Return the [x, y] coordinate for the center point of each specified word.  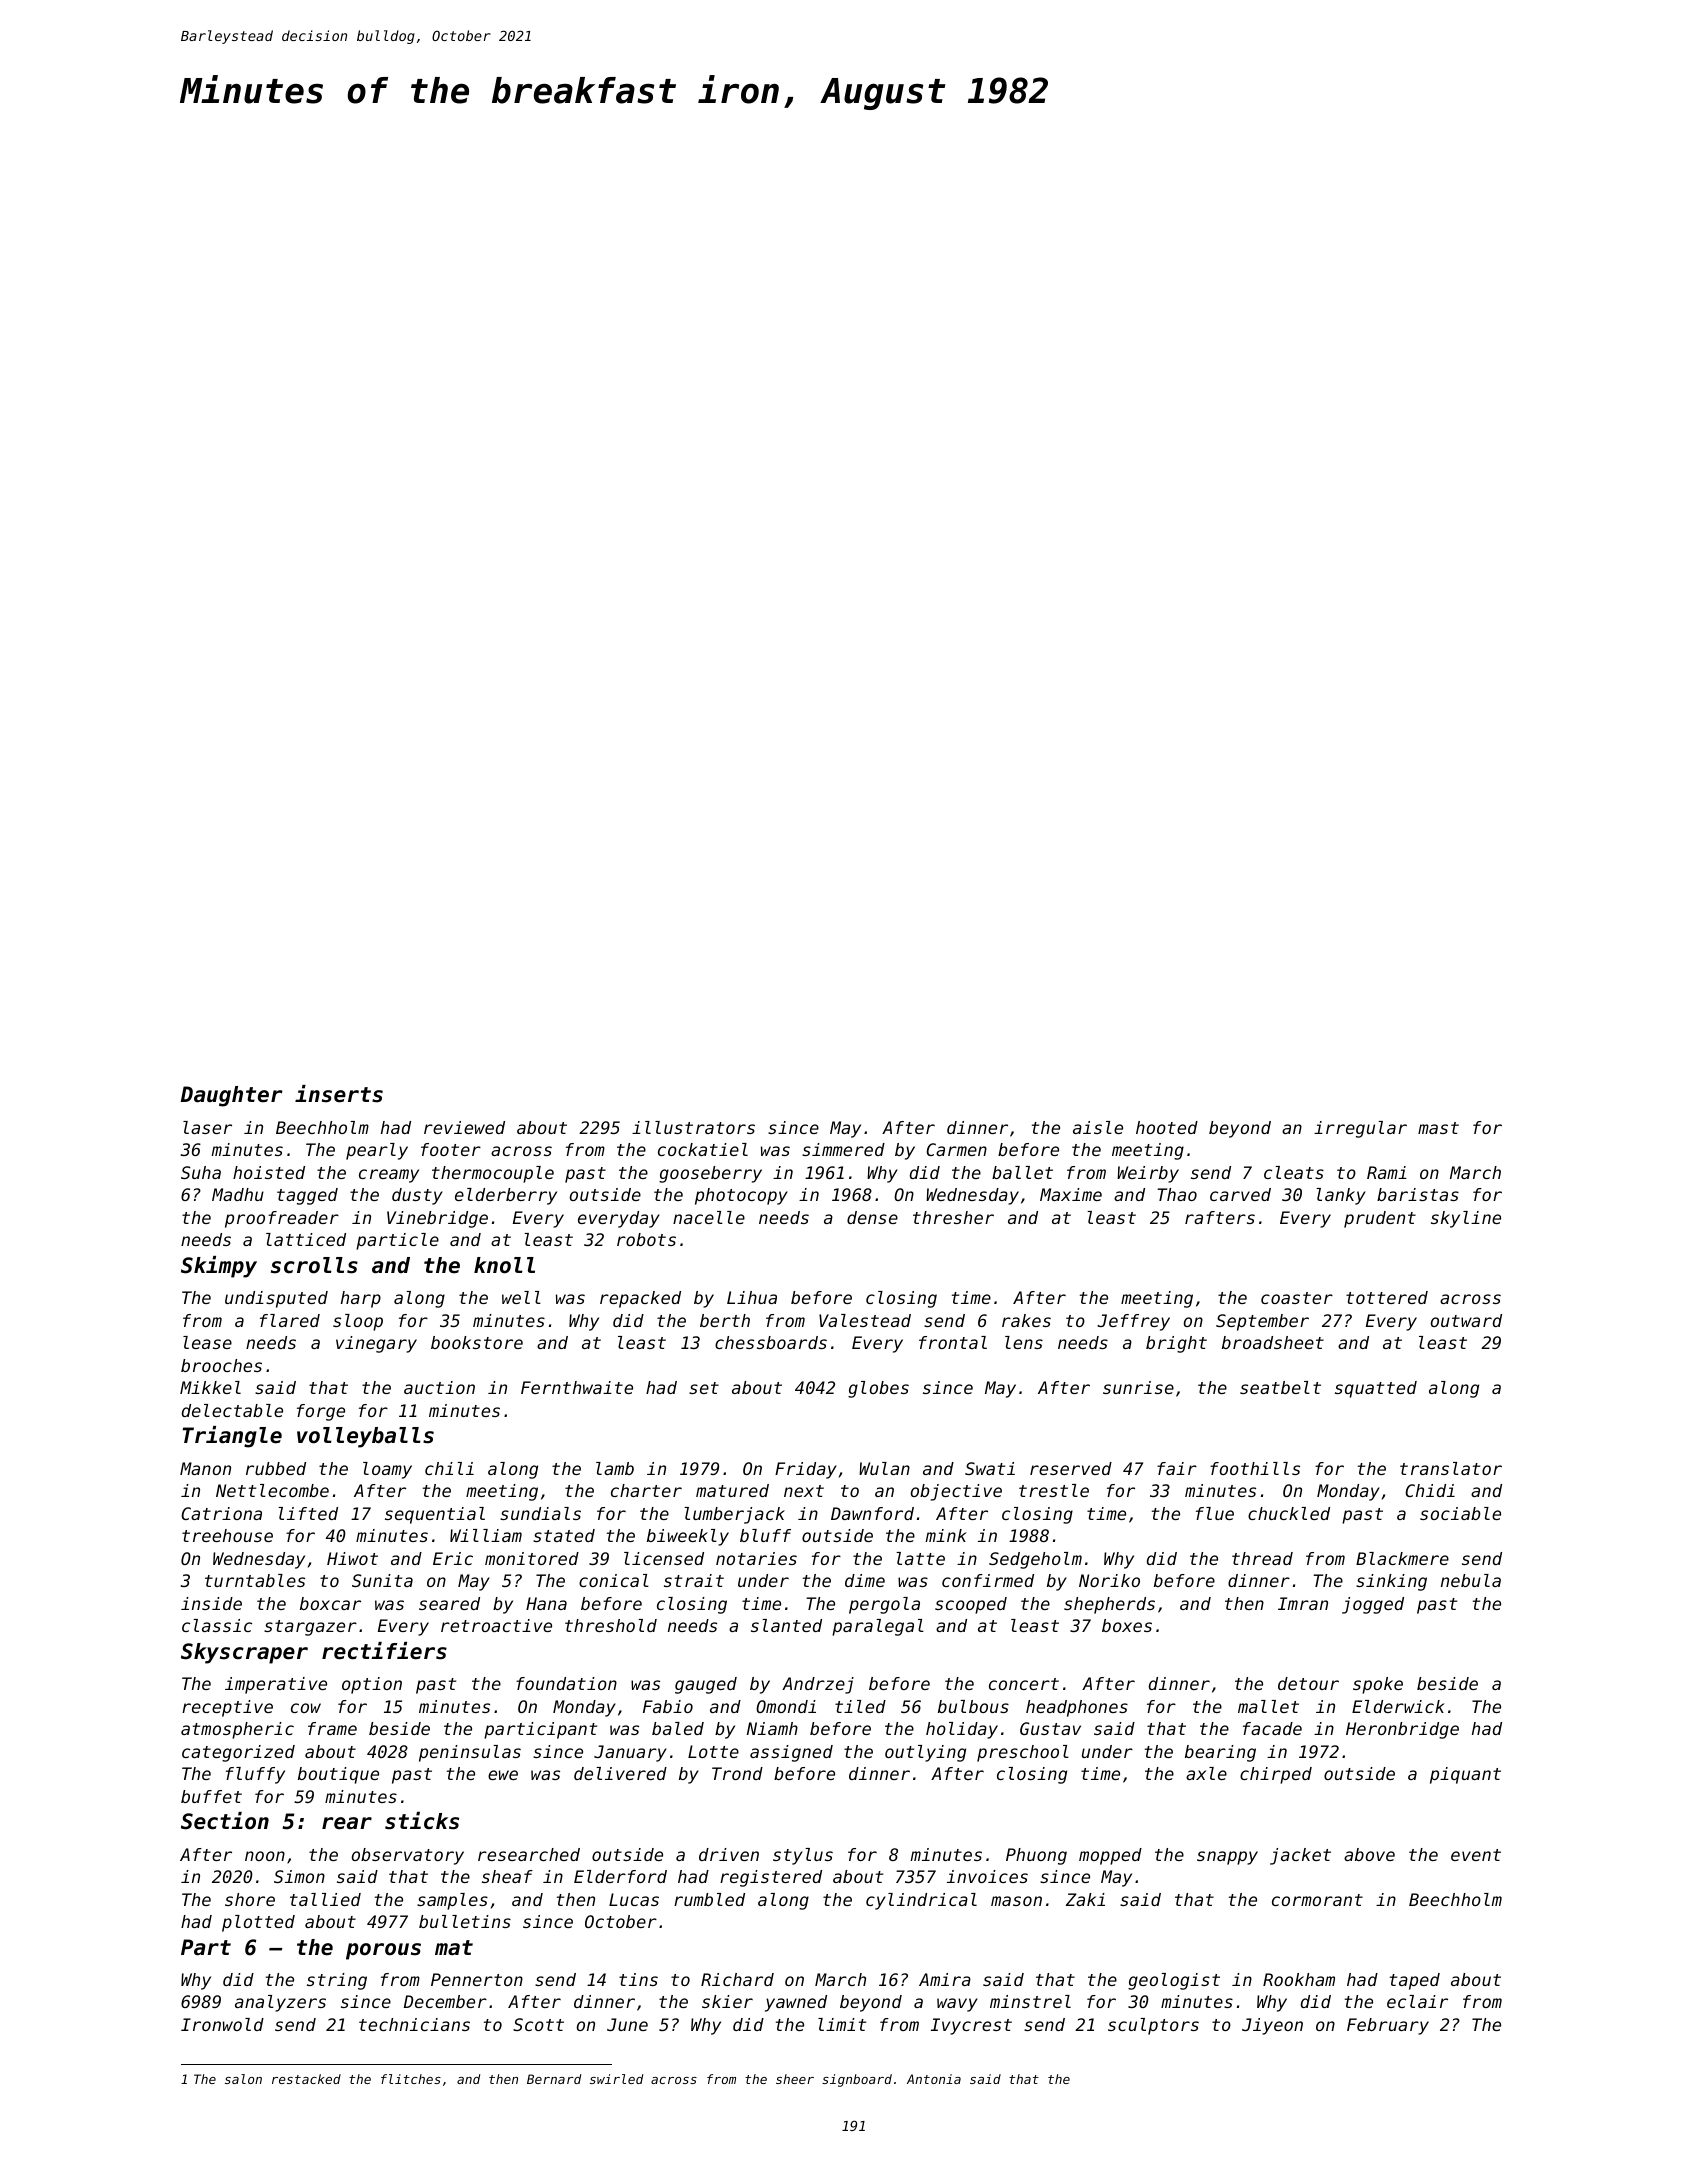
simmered [843, 1149]
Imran [1303, 1603]
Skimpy [219, 1267]
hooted [1167, 1127]
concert [1024, 1684]
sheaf [507, 1876]
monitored [532, 1558]
